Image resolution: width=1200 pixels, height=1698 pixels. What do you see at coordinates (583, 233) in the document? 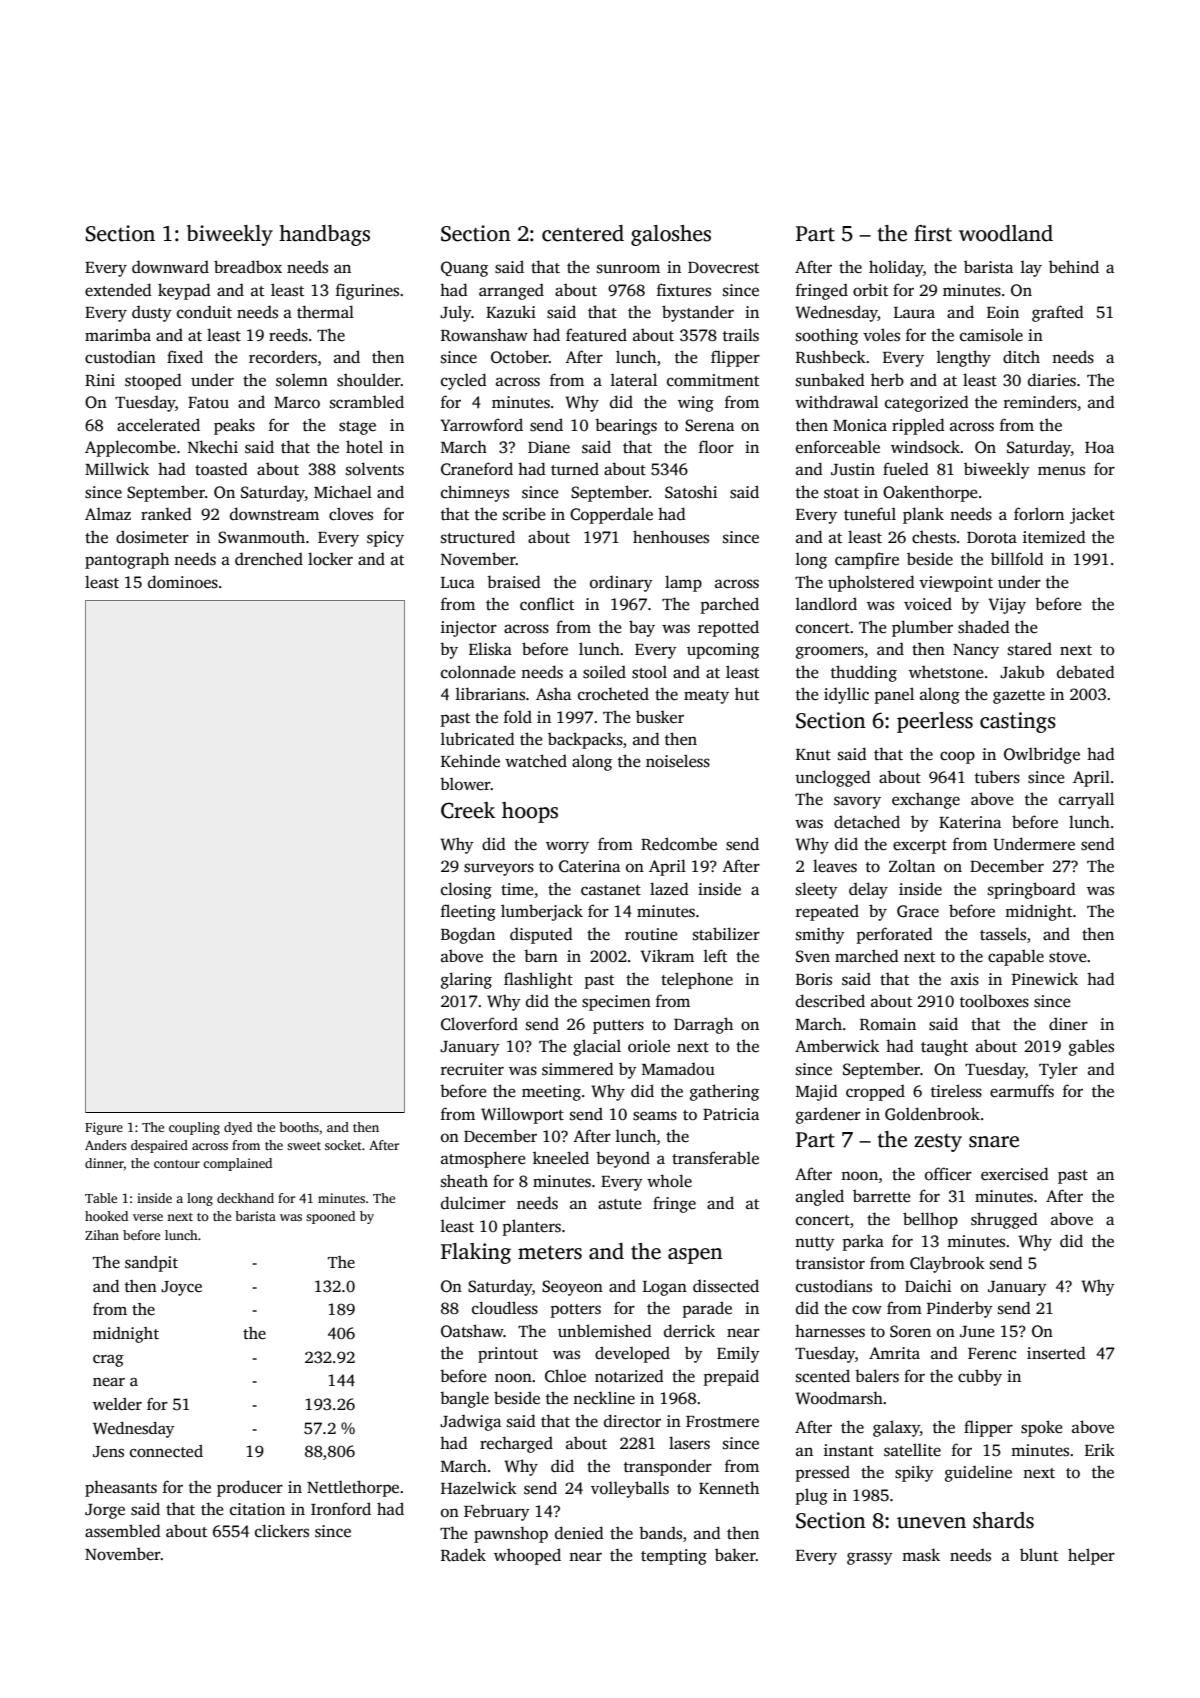
I see `centered` at bounding box center [583, 233].
